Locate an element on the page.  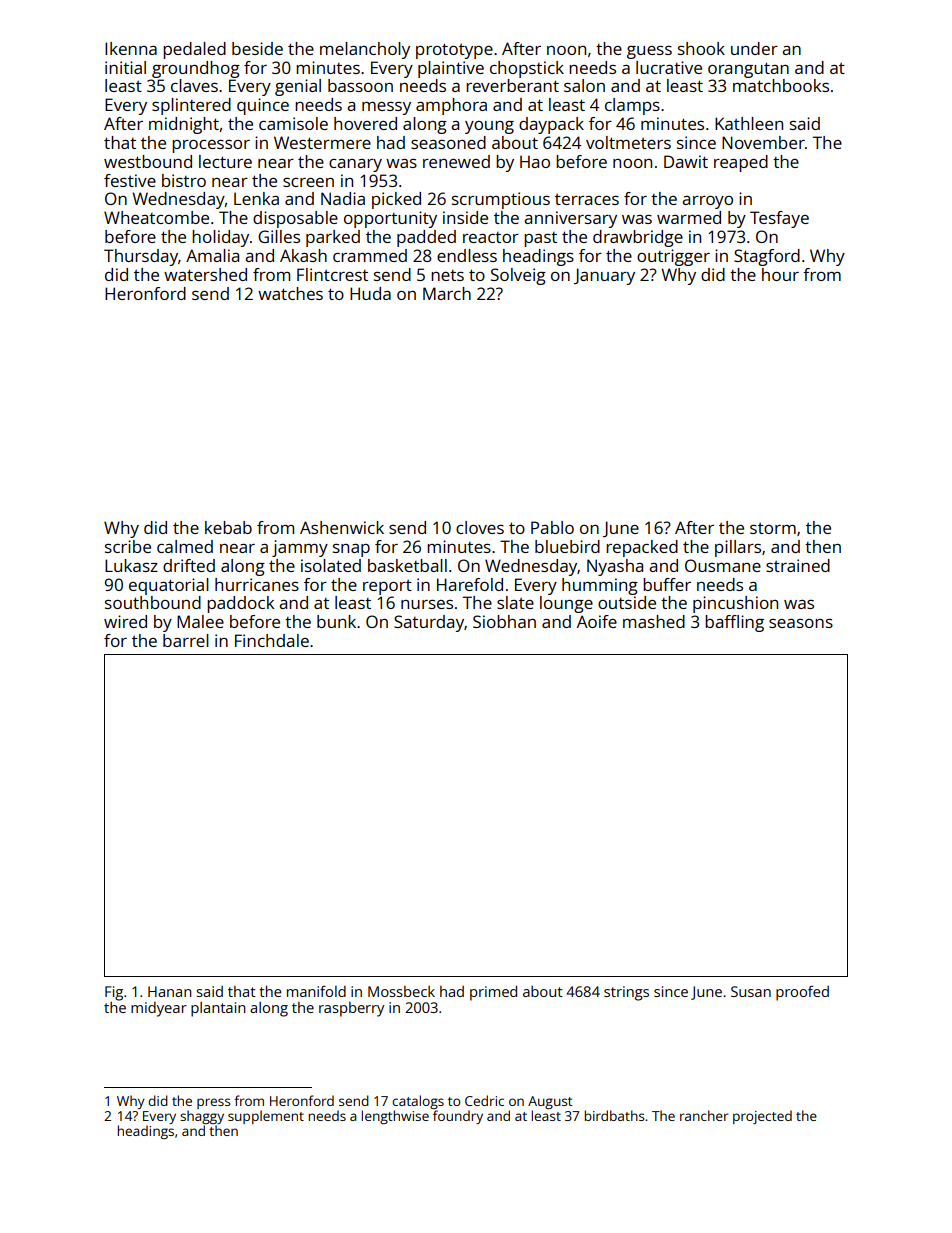
mashed is located at coordinates (654, 621).
